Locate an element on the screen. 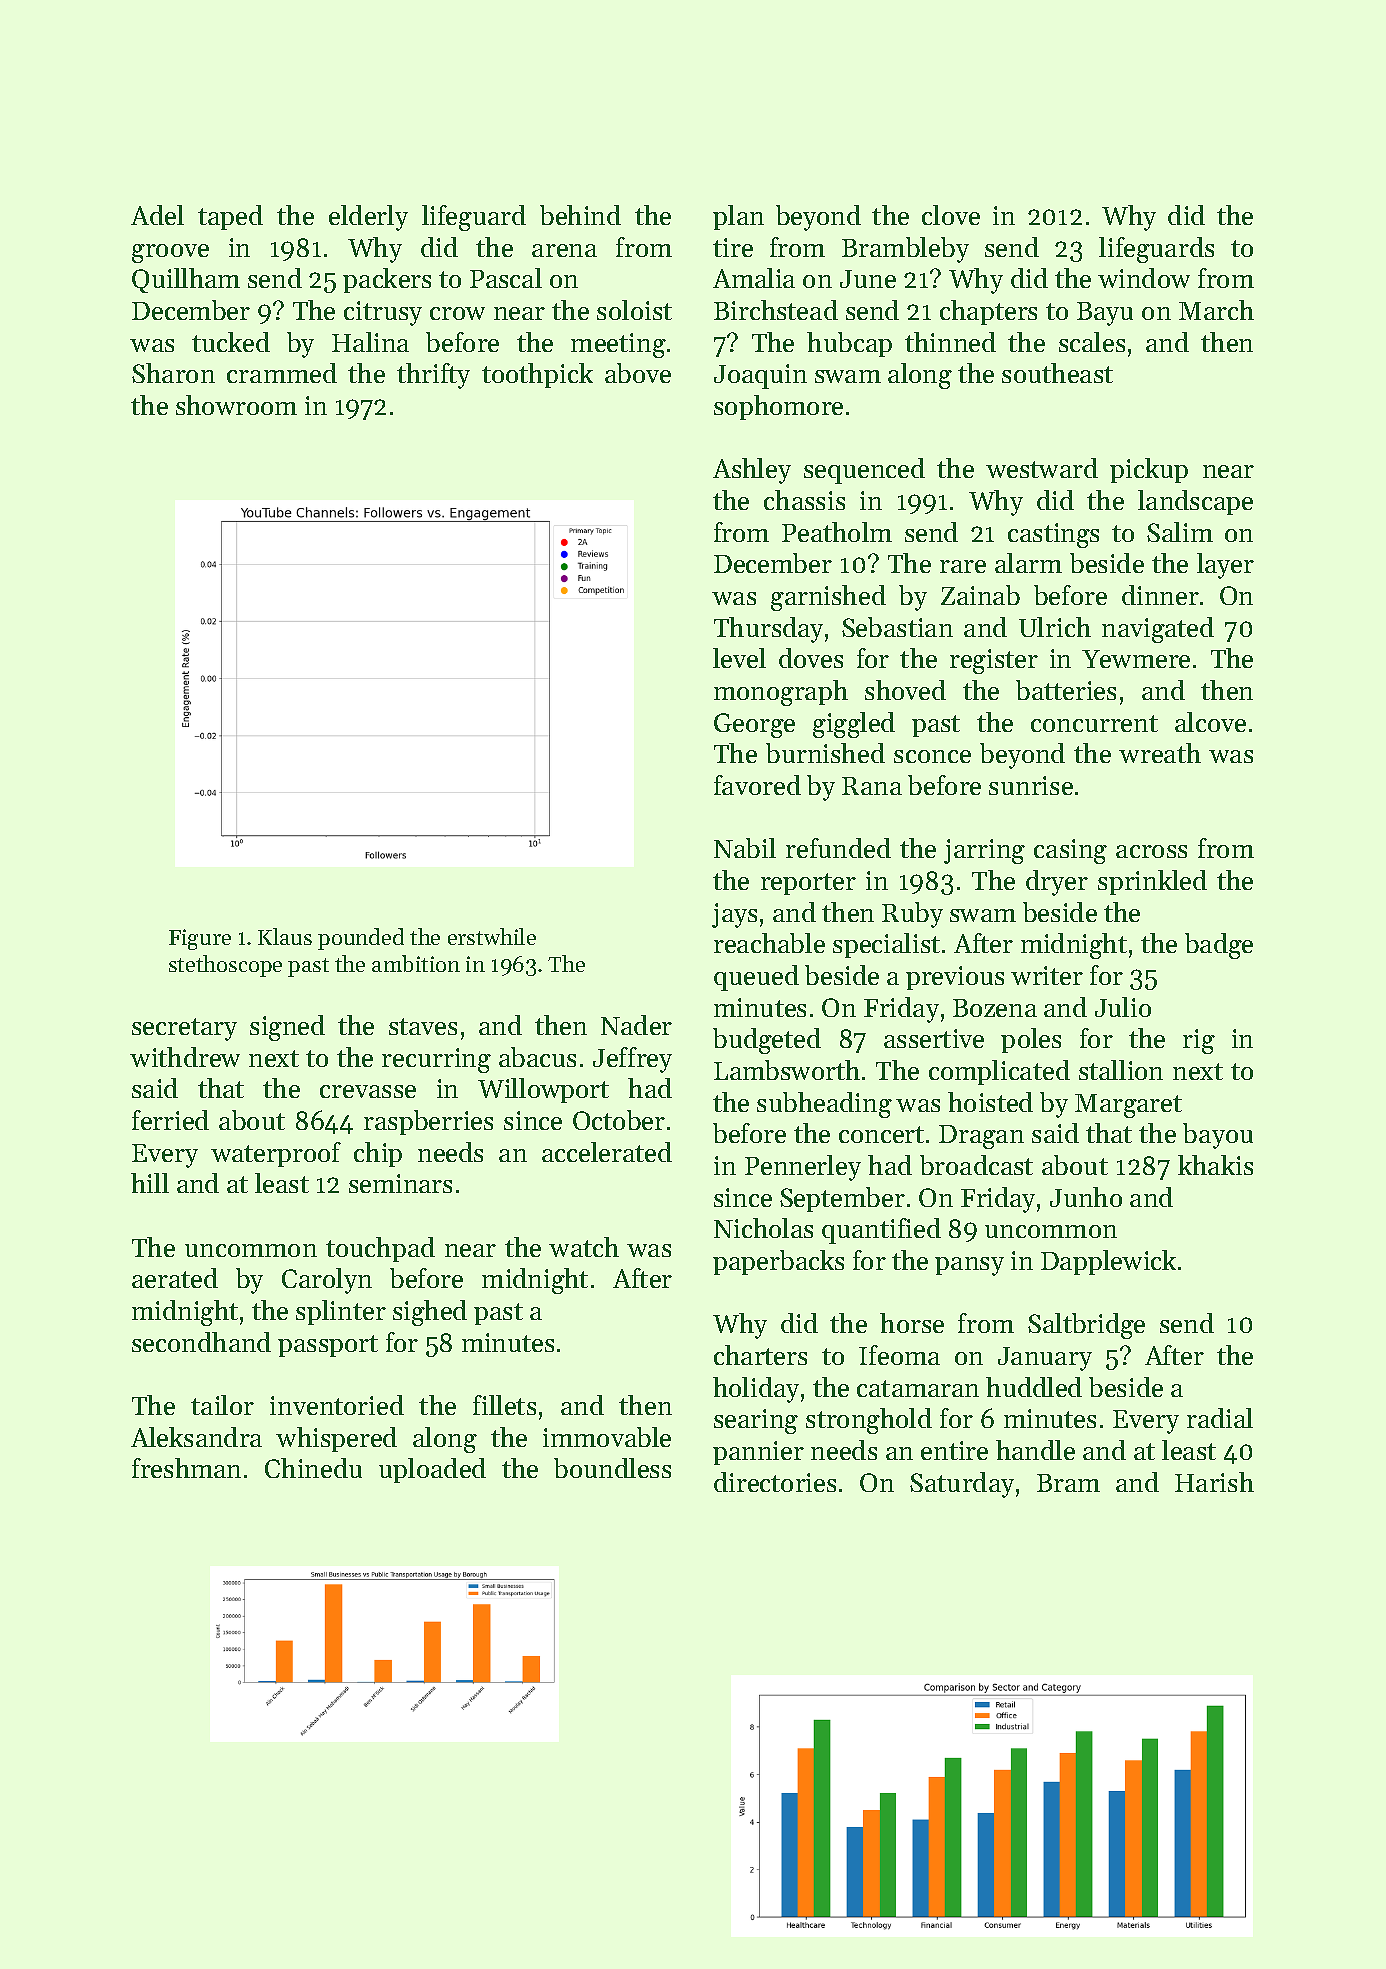  secondhand is located at coordinates (201, 1342).
